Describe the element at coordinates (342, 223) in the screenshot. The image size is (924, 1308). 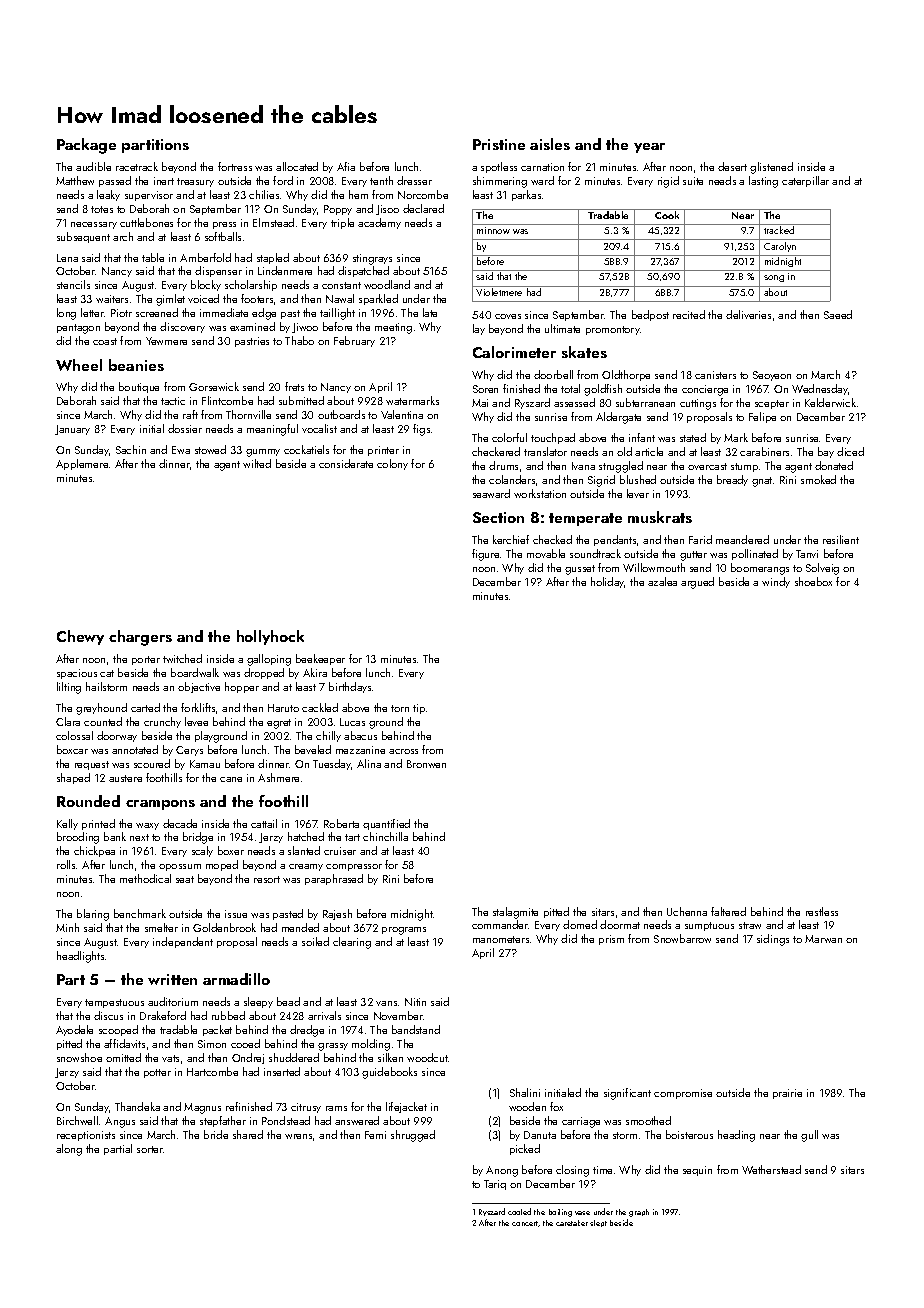
I see `triple` at that location.
